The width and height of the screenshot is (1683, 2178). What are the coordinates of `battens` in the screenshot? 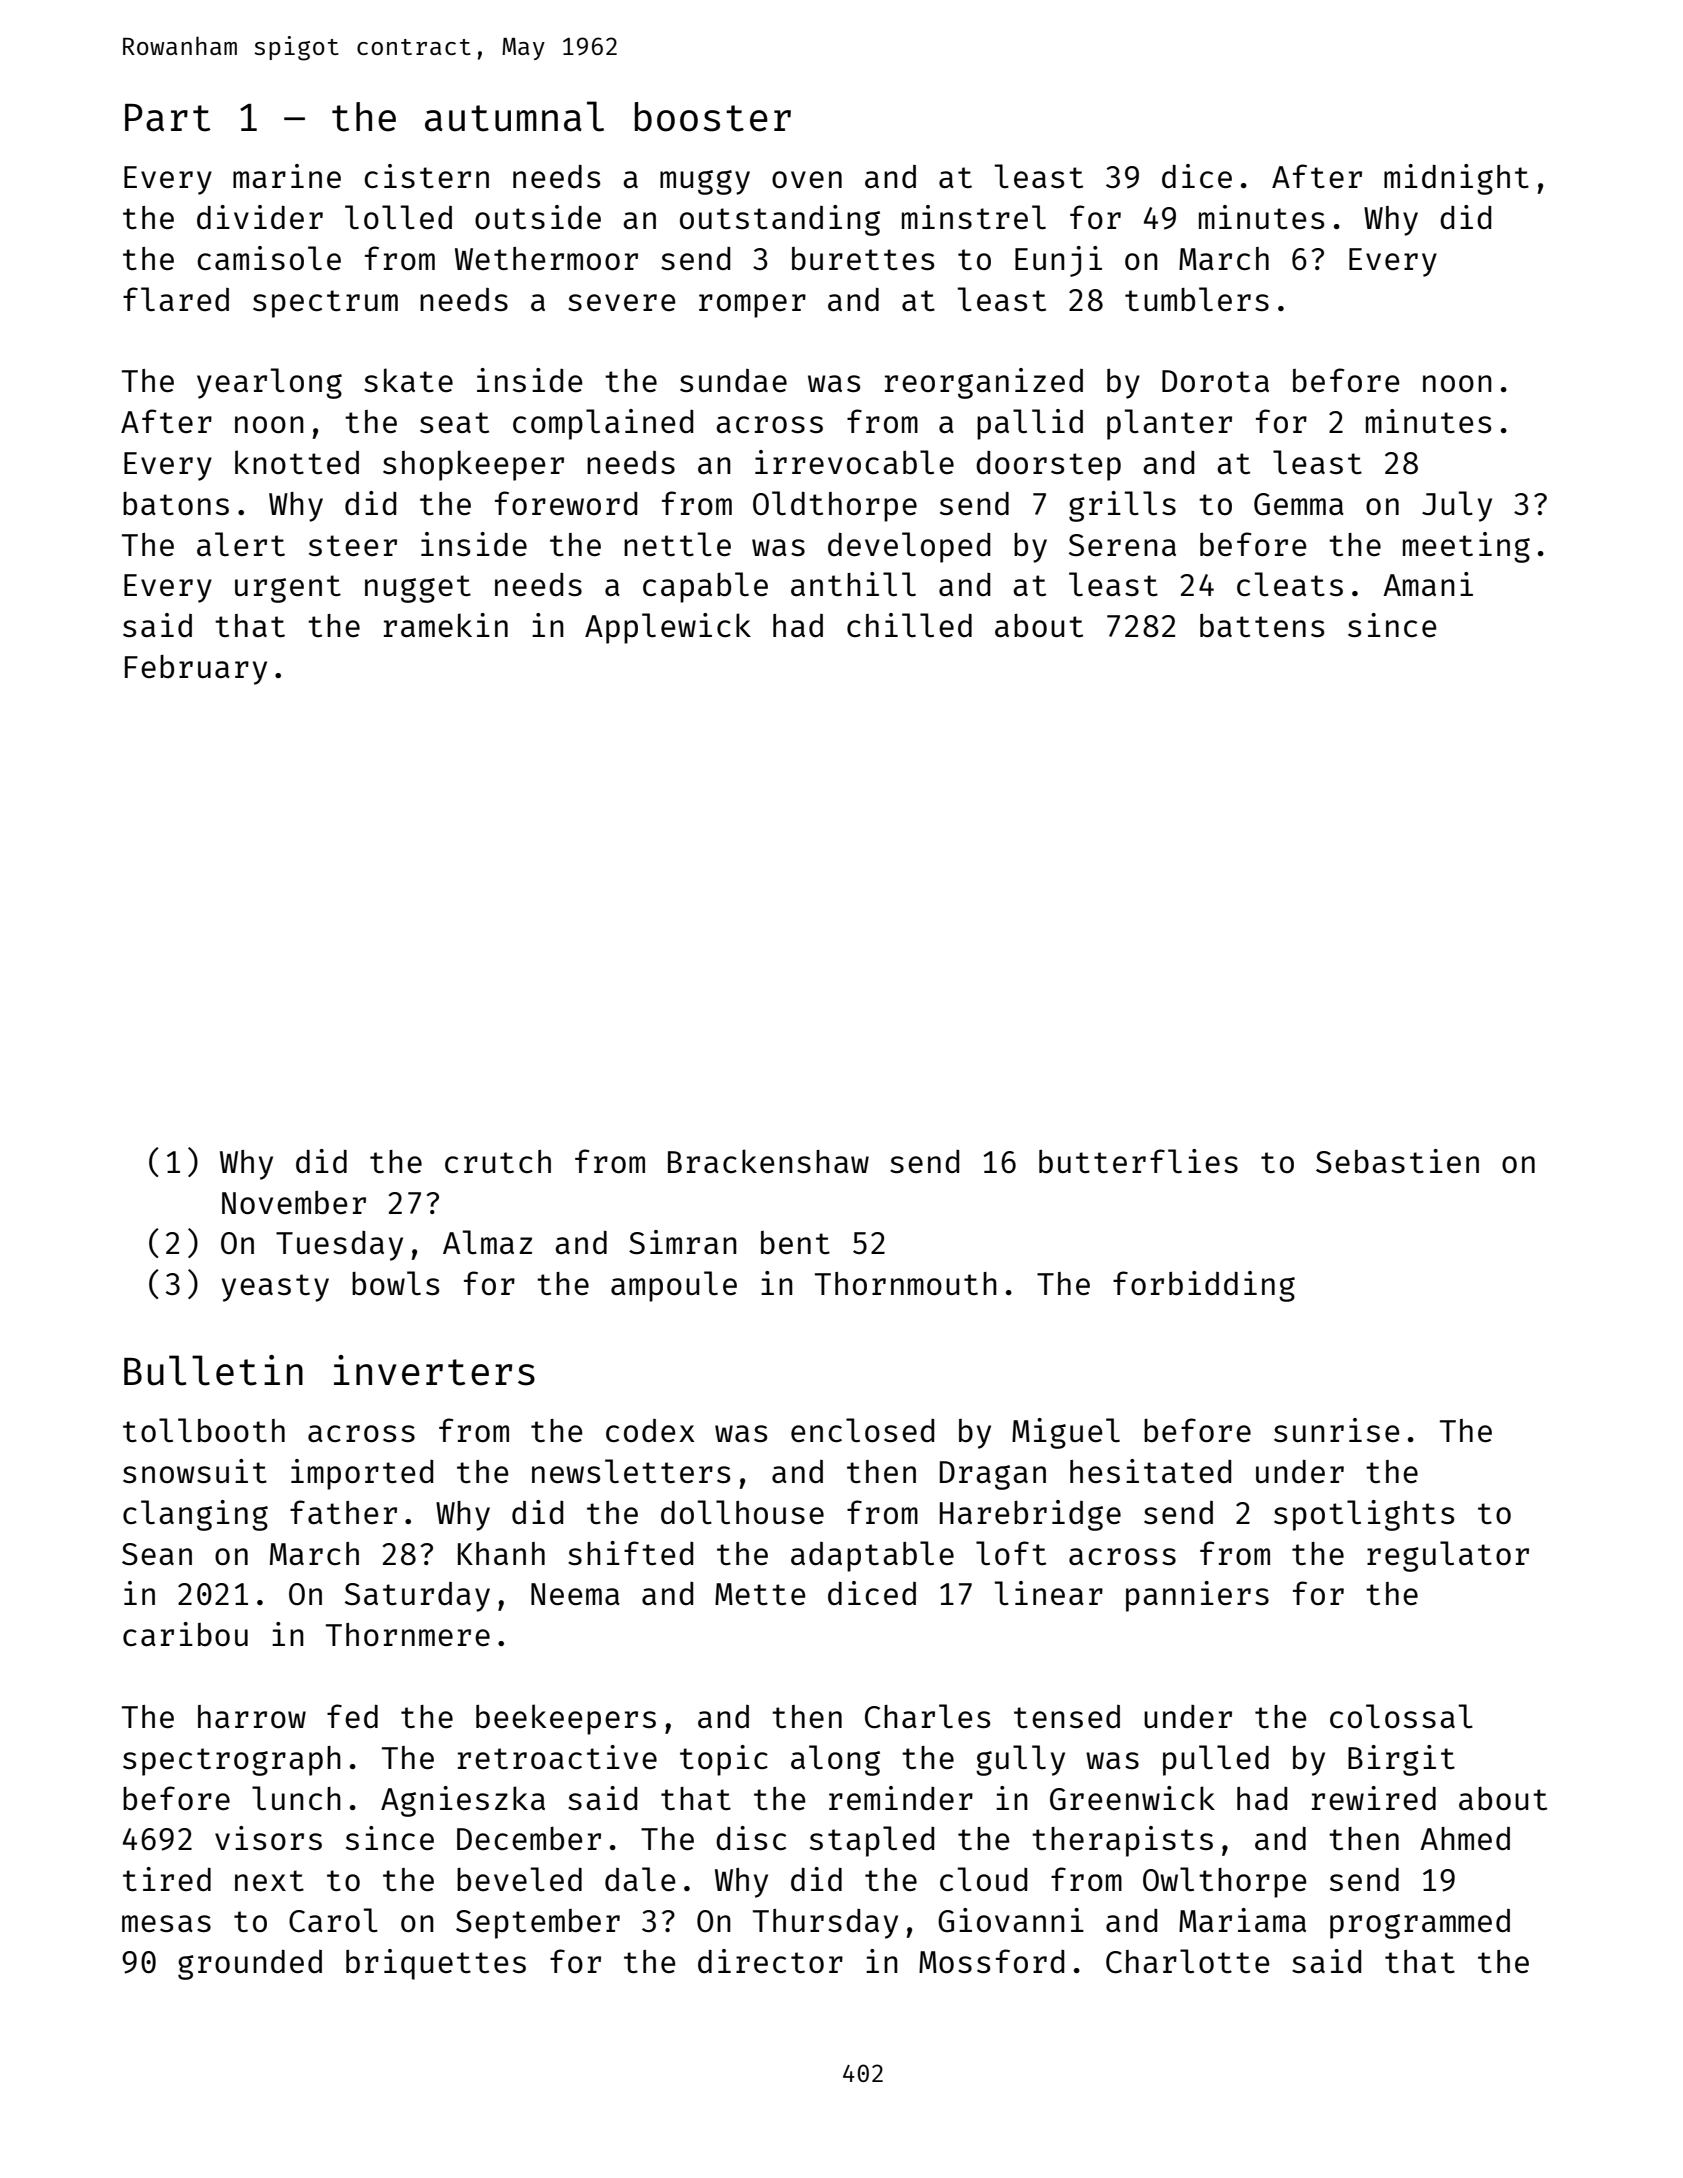 It's located at (1262, 625).
